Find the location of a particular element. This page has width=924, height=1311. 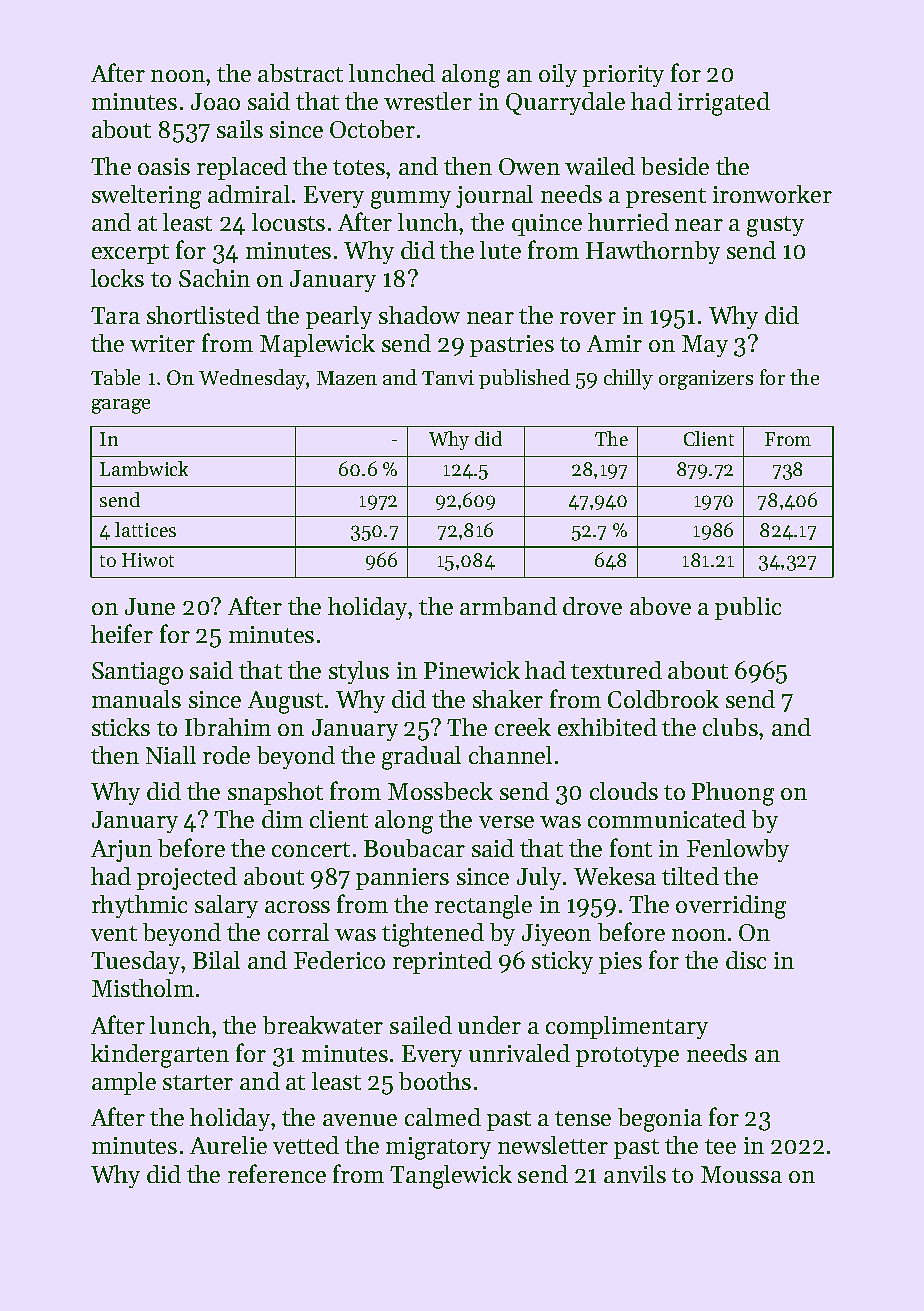

Joao is located at coordinates (215, 101).
